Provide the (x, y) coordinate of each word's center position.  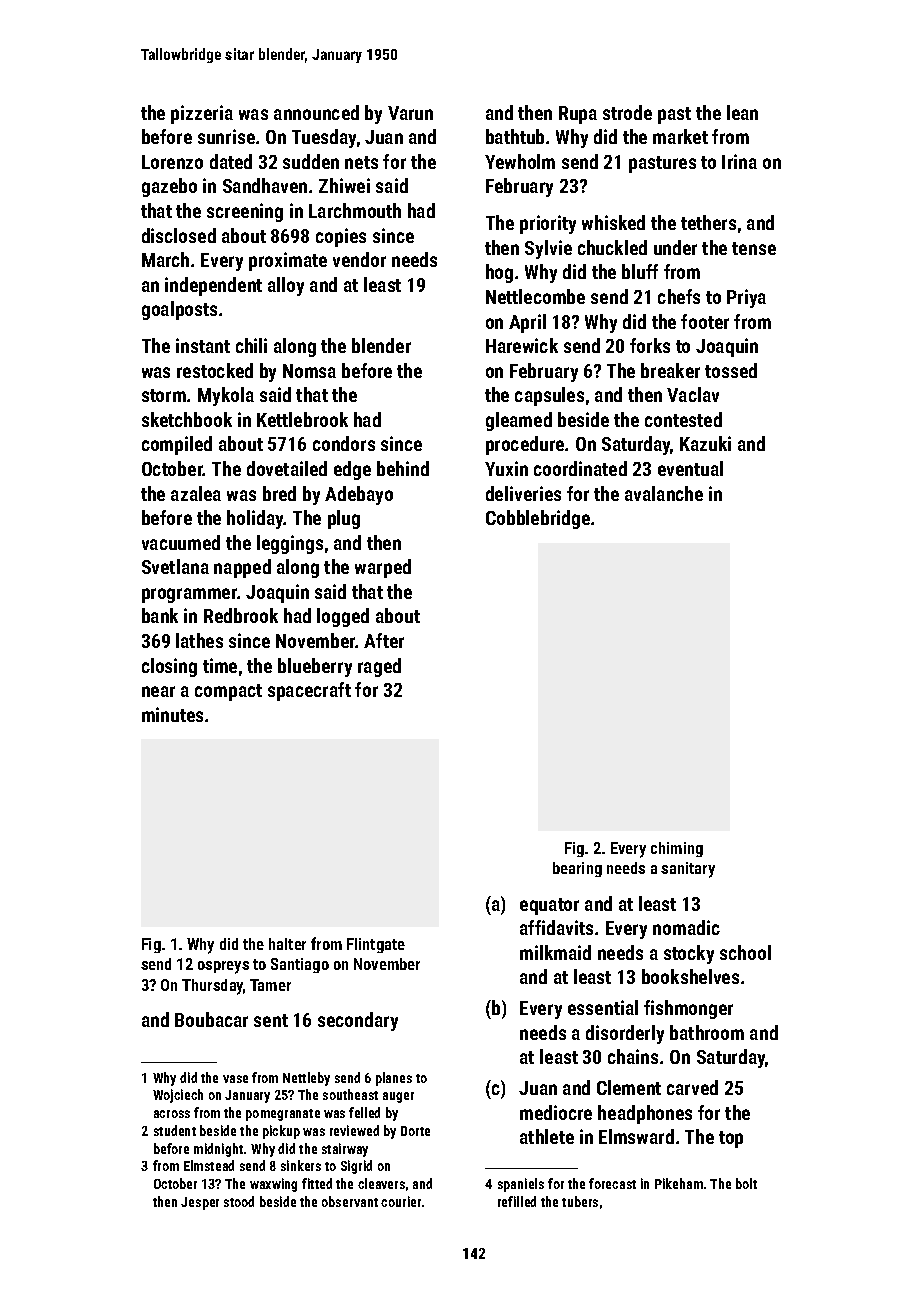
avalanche (664, 493)
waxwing (273, 1185)
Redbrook (241, 615)
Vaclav (693, 394)
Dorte (415, 1131)
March (165, 259)
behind (403, 468)
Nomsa (309, 371)
